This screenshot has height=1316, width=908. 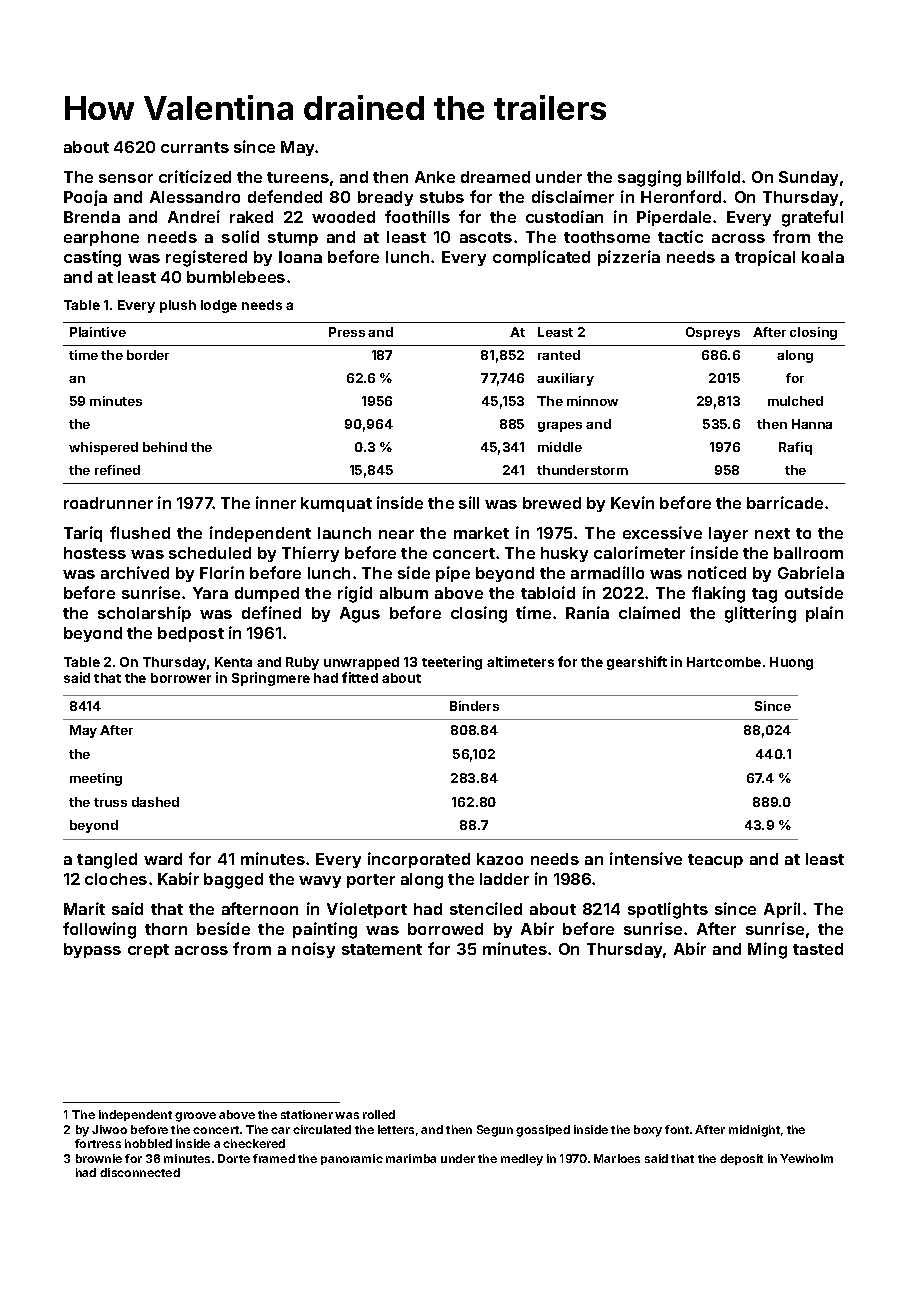 I want to click on Pooja, so click(x=85, y=198).
